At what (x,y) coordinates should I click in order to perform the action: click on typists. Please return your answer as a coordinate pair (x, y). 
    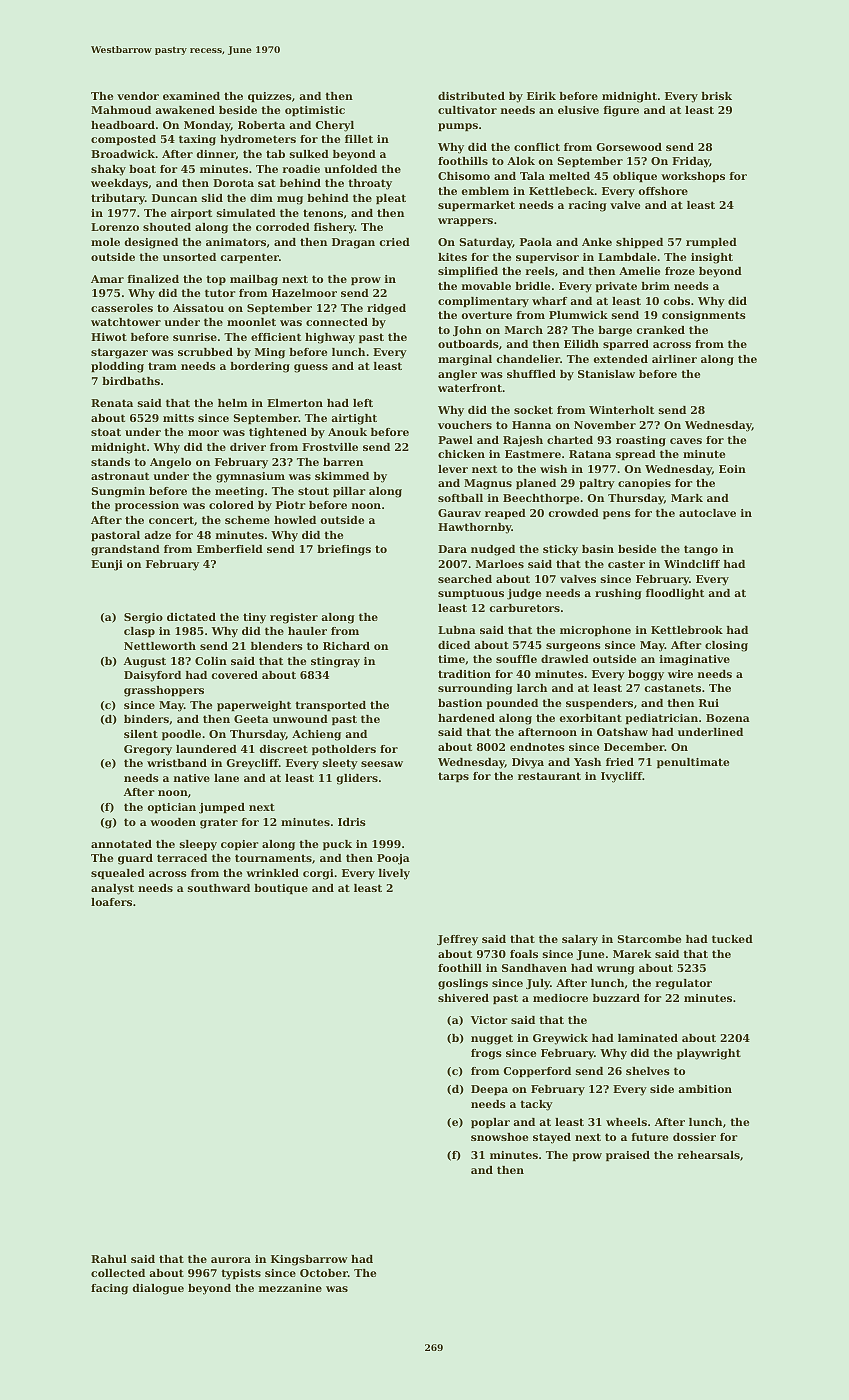
    Looking at the image, I should click on (241, 1274).
